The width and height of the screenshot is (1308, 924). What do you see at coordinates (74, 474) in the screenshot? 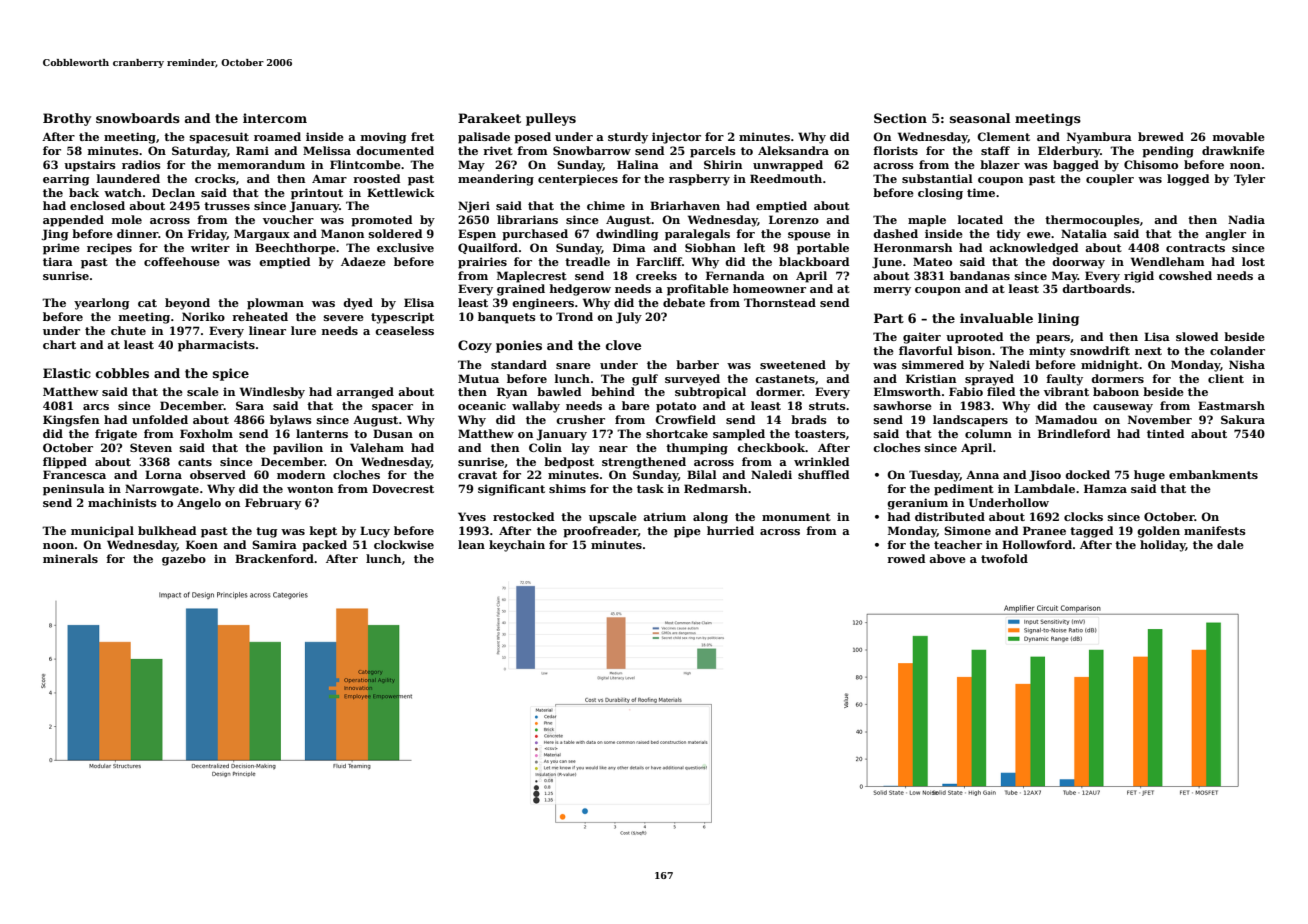
I see `Francesca` at bounding box center [74, 474].
